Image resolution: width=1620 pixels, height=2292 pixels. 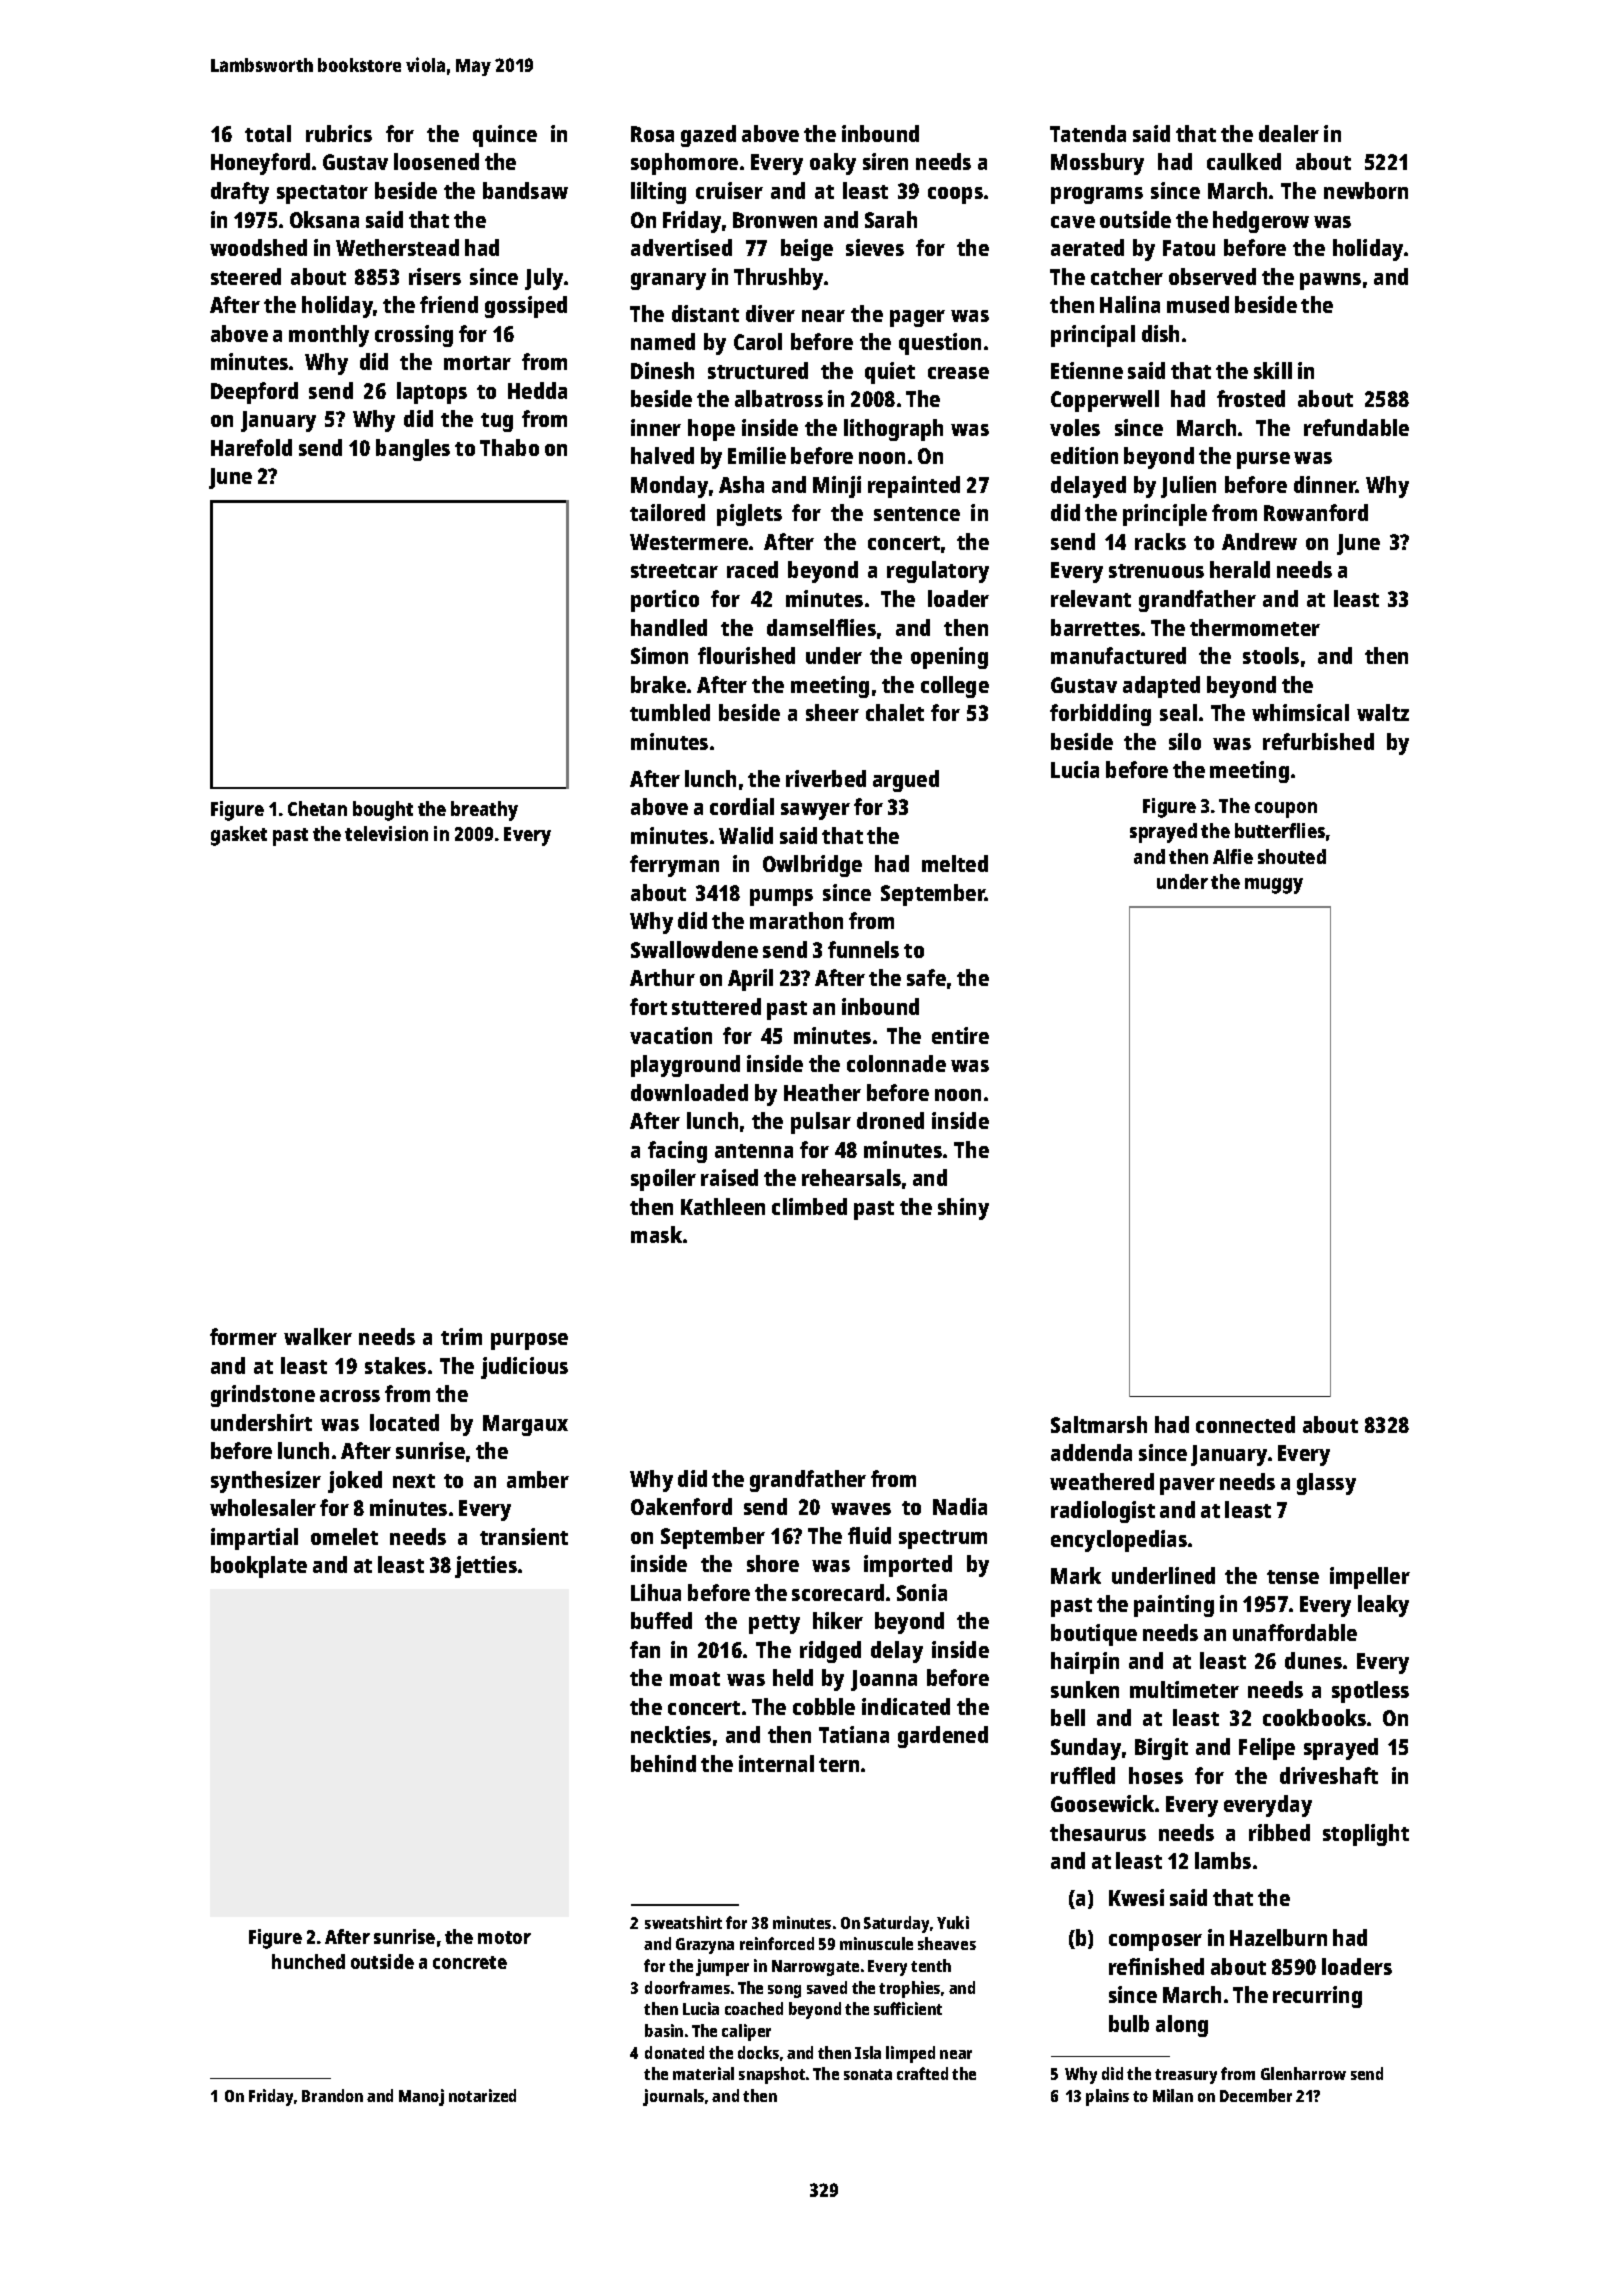 What do you see at coordinates (525, 190) in the page?
I see `bandsaw` at bounding box center [525, 190].
